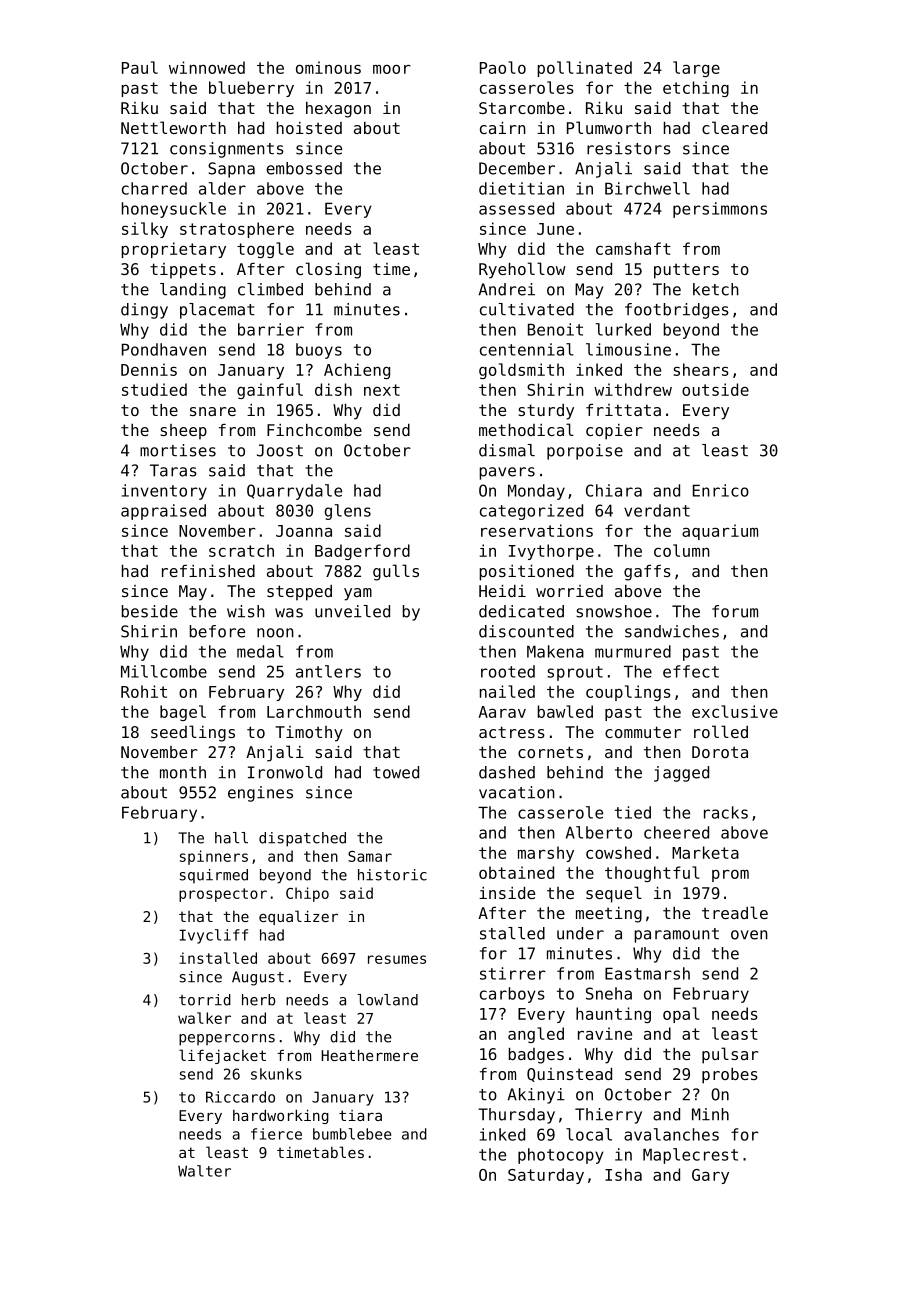 This screenshot has height=1316, width=908. Describe the element at coordinates (503, 67) in the screenshot. I see `Paolo` at that location.
